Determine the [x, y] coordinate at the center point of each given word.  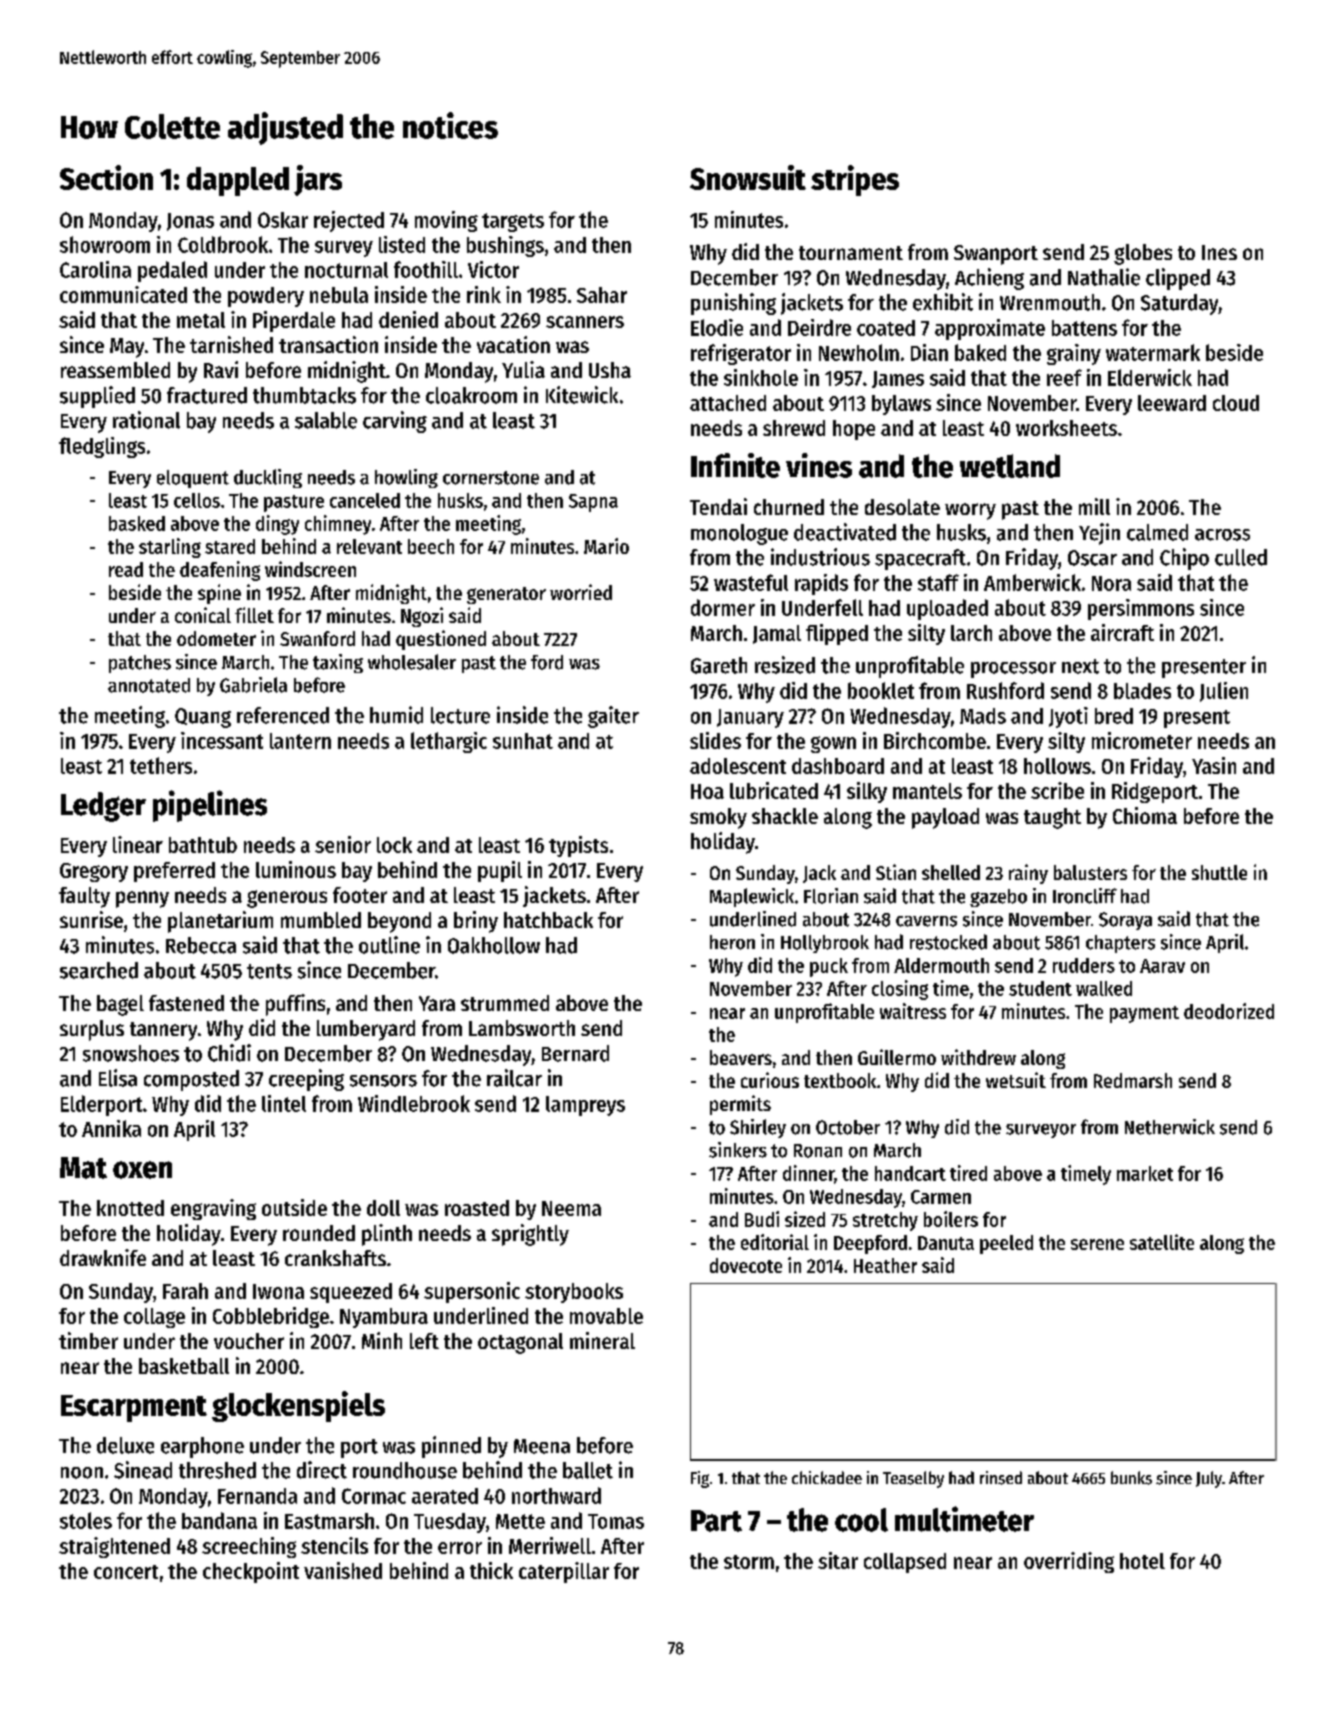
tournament [851, 253]
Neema [571, 1208]
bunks [1131, 1478]
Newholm [859, 352]
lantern [300, 741]
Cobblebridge [271, 1317]
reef [1064, 377]
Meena [542, 1446]
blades [1142, 691]
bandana [219, 1520]
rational [146, 420]
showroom [105, 244]
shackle [785, 816]
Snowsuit [748, 177]
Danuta [946, 1243]
